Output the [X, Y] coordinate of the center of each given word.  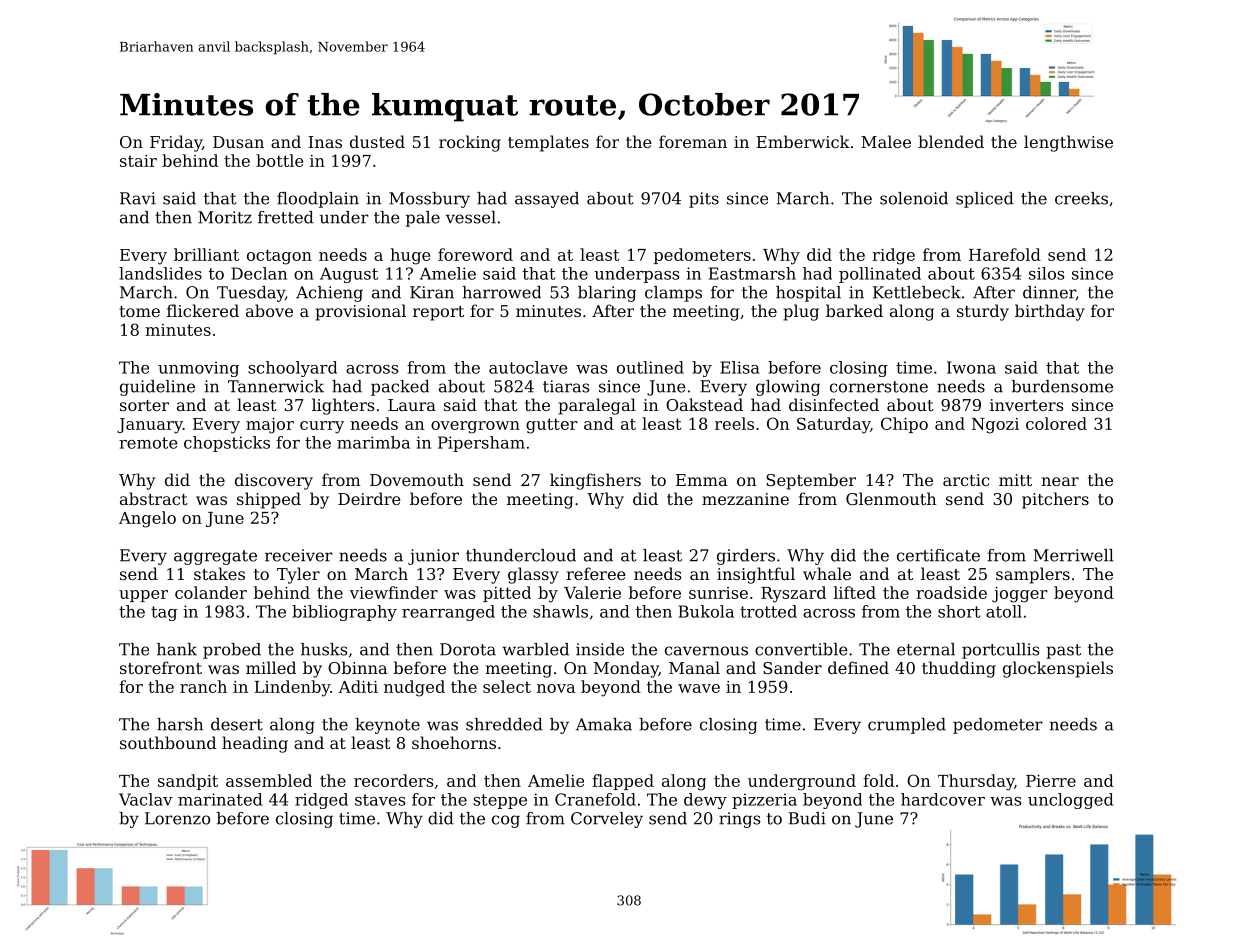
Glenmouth [891, 498]
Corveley [607, 820]
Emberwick [803, 141]
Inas [325, 142]
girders [746, 557]
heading [255, 744]
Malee [886, 141]
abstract [154, 498]
